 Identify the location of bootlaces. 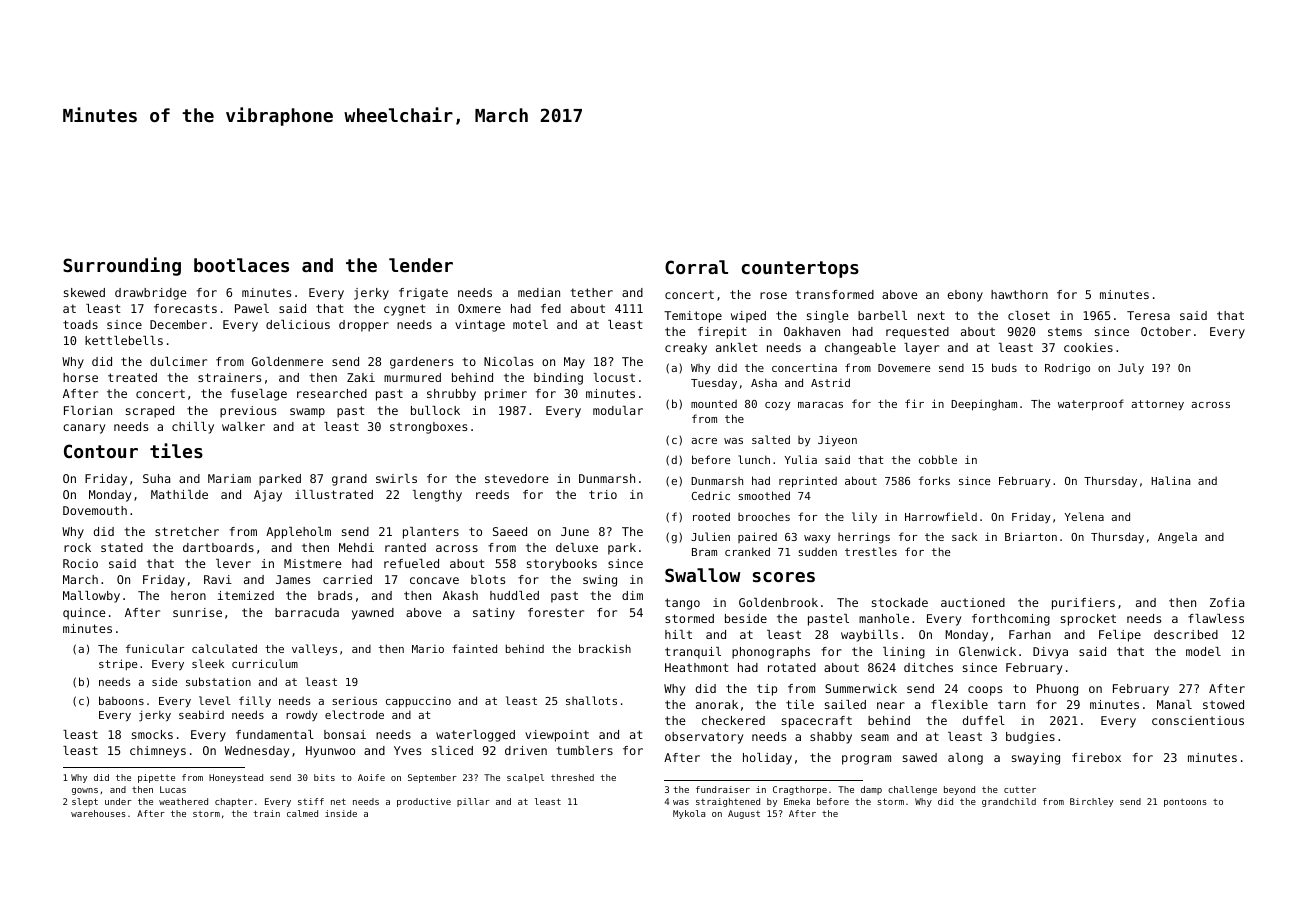
(241, 265).
